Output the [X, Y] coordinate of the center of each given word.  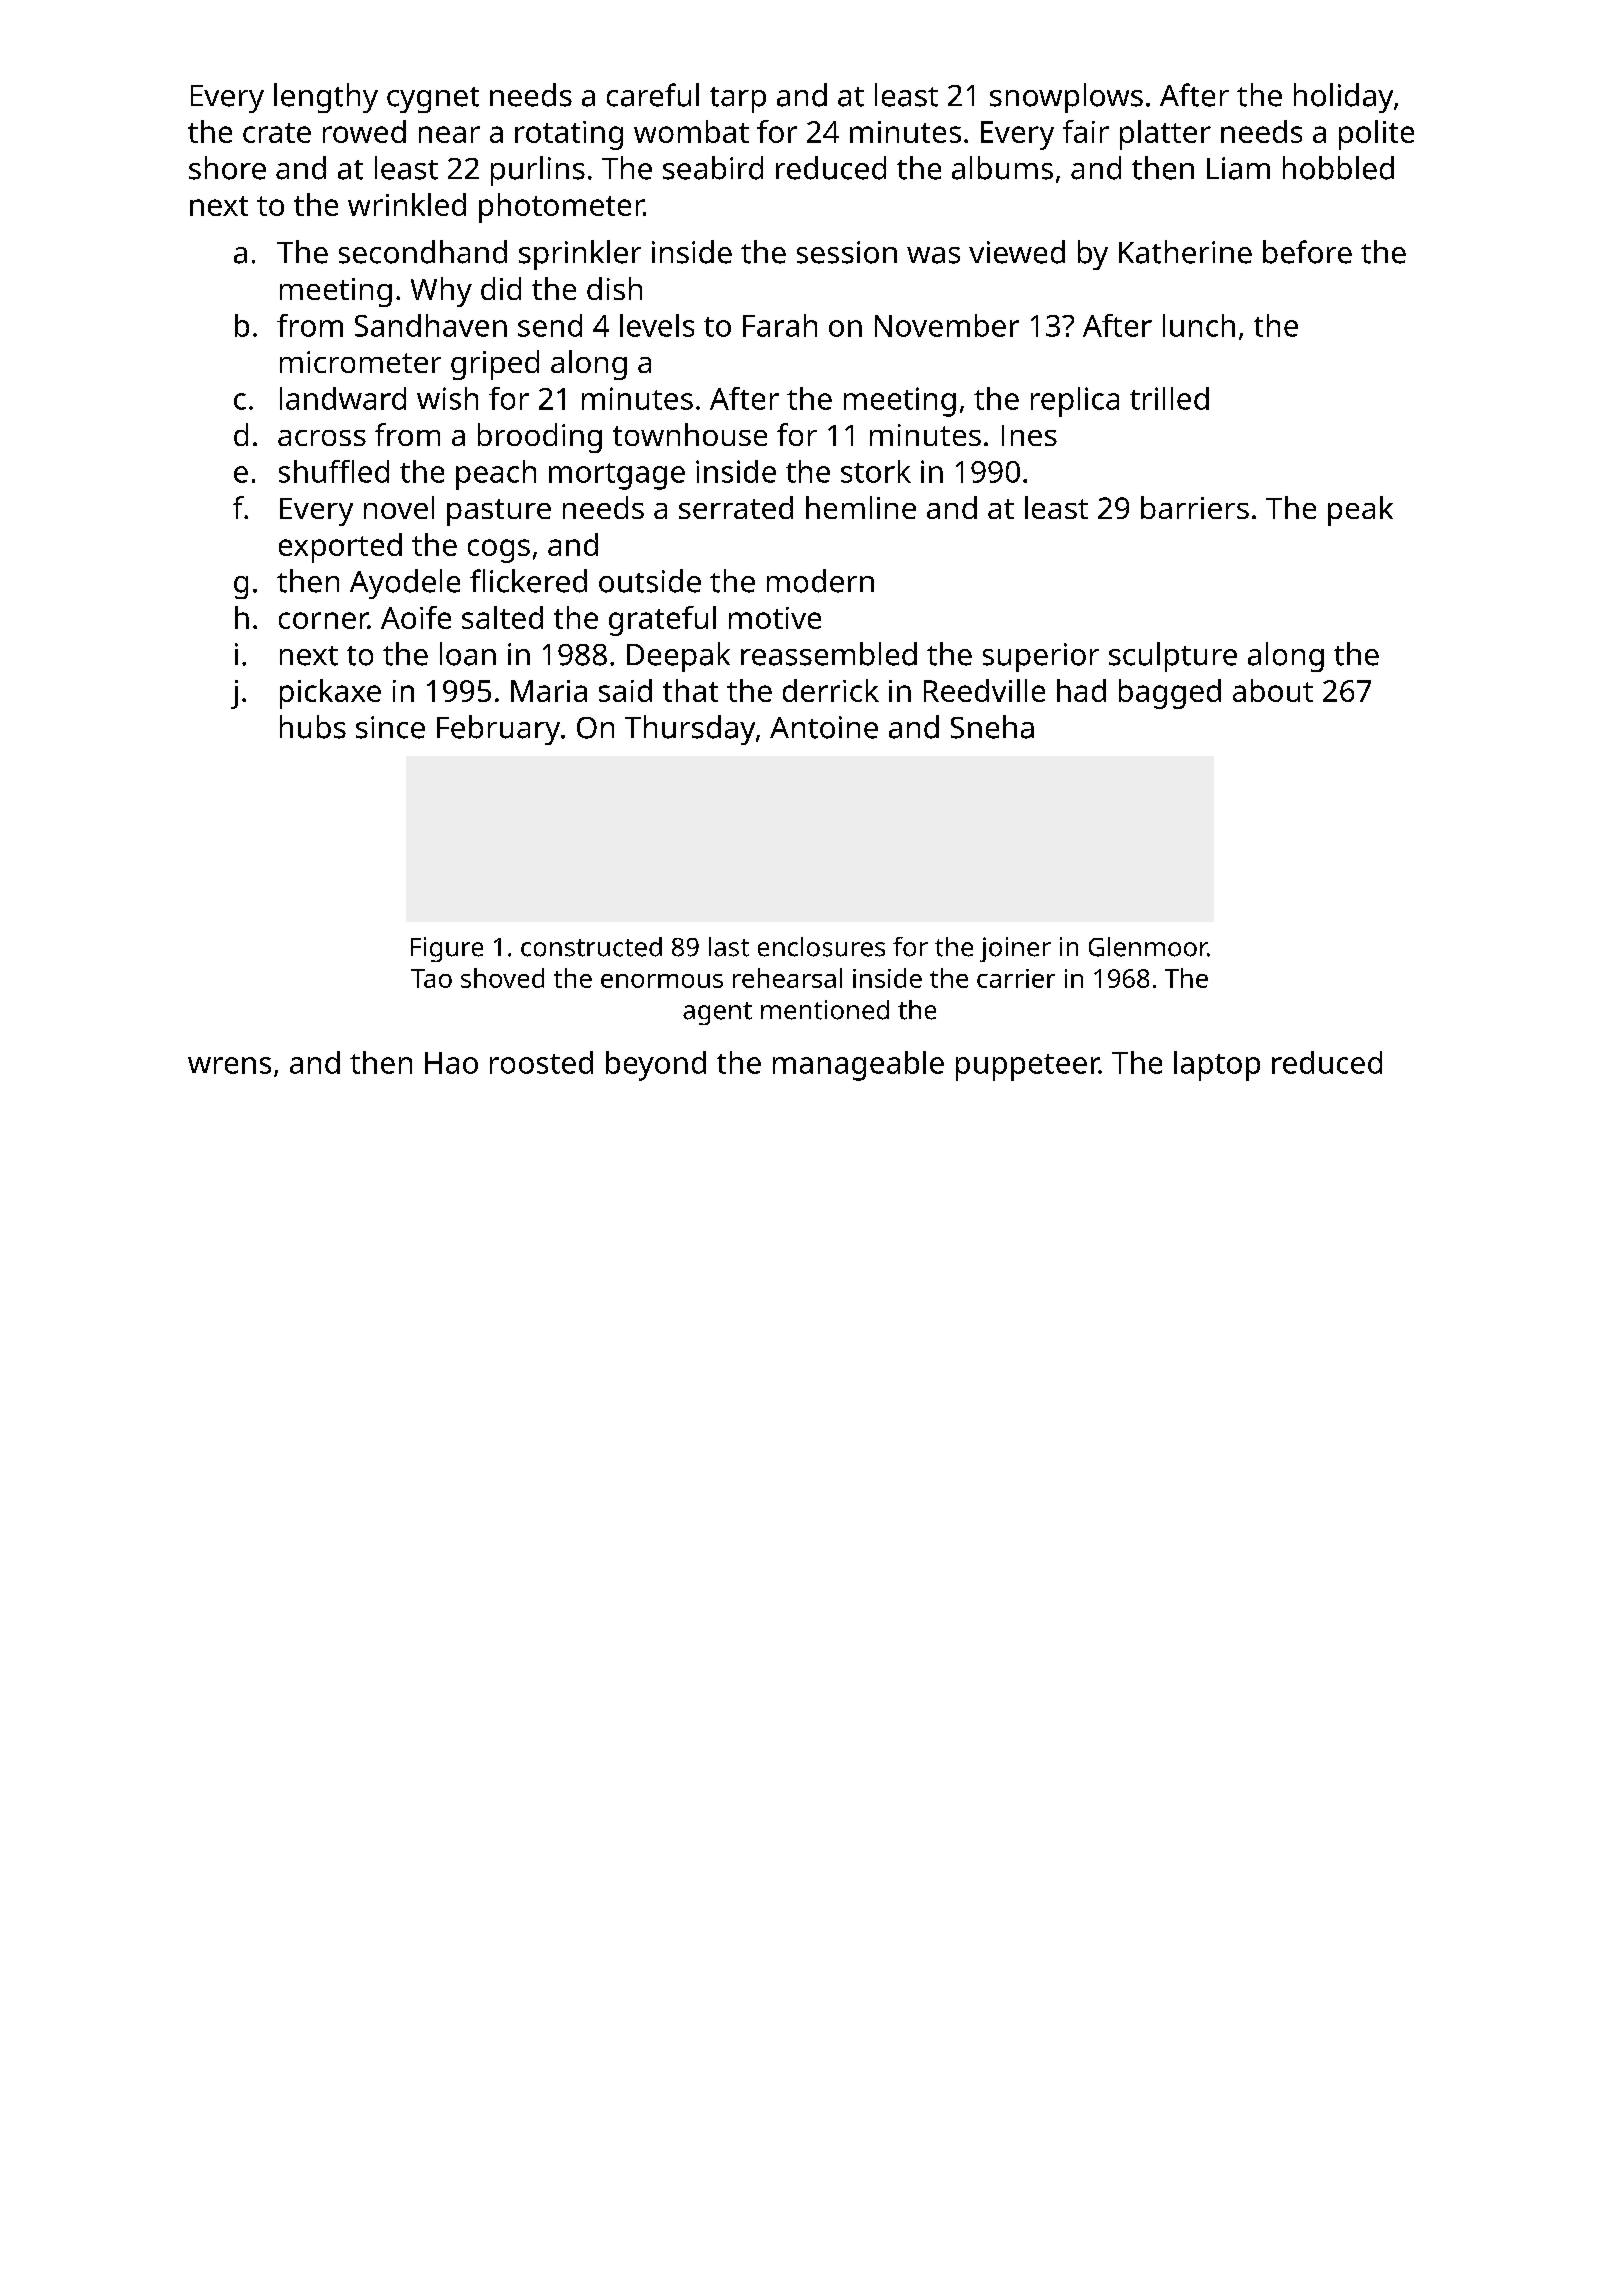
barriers [1195, 507]
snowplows [1066, 98]
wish [447, 398]
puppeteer [1027, 1067]
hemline [861, 507]
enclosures [821, 947]
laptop [1217, 1066]
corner [323, 620]
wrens [229, 1065]
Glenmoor [1148, 947]
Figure [447, 949]
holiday [1343, 98]
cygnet [433, 100]
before [1307, 252]
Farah [780, 325]
